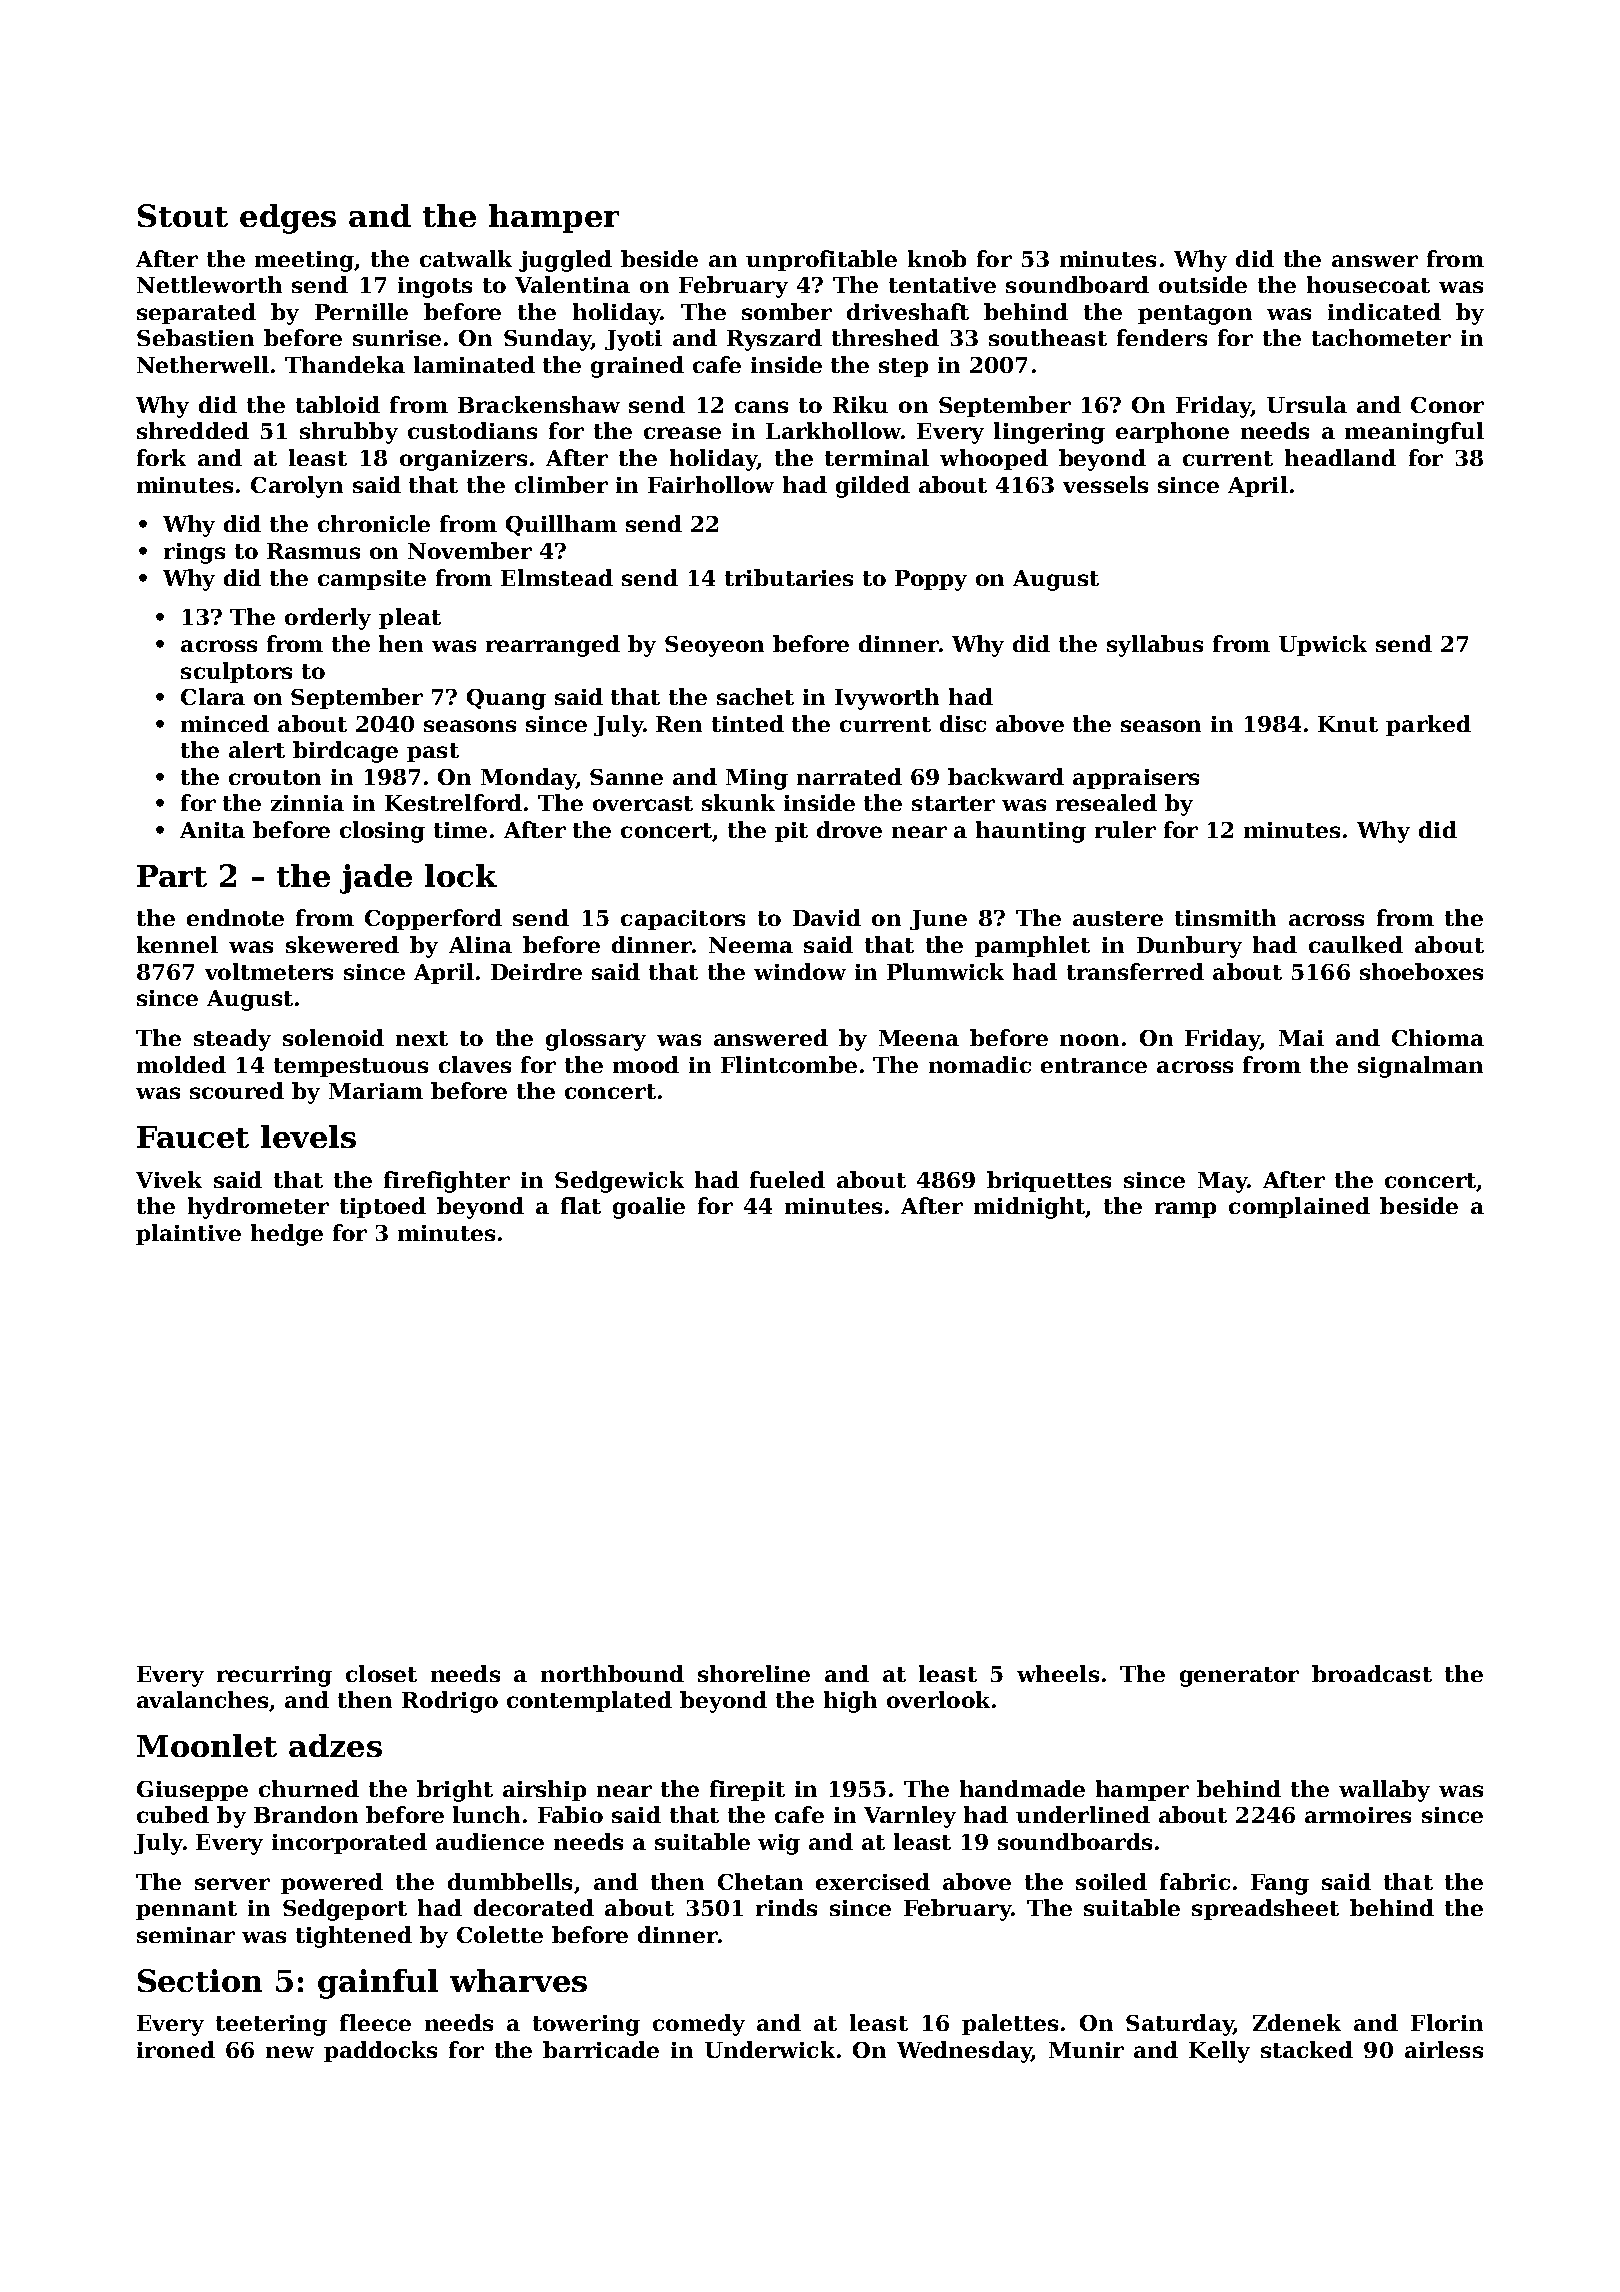 Image resolution: width=1620 pixels, height=2292 pixels. I want to click on fueled, so click(787, 1179).
